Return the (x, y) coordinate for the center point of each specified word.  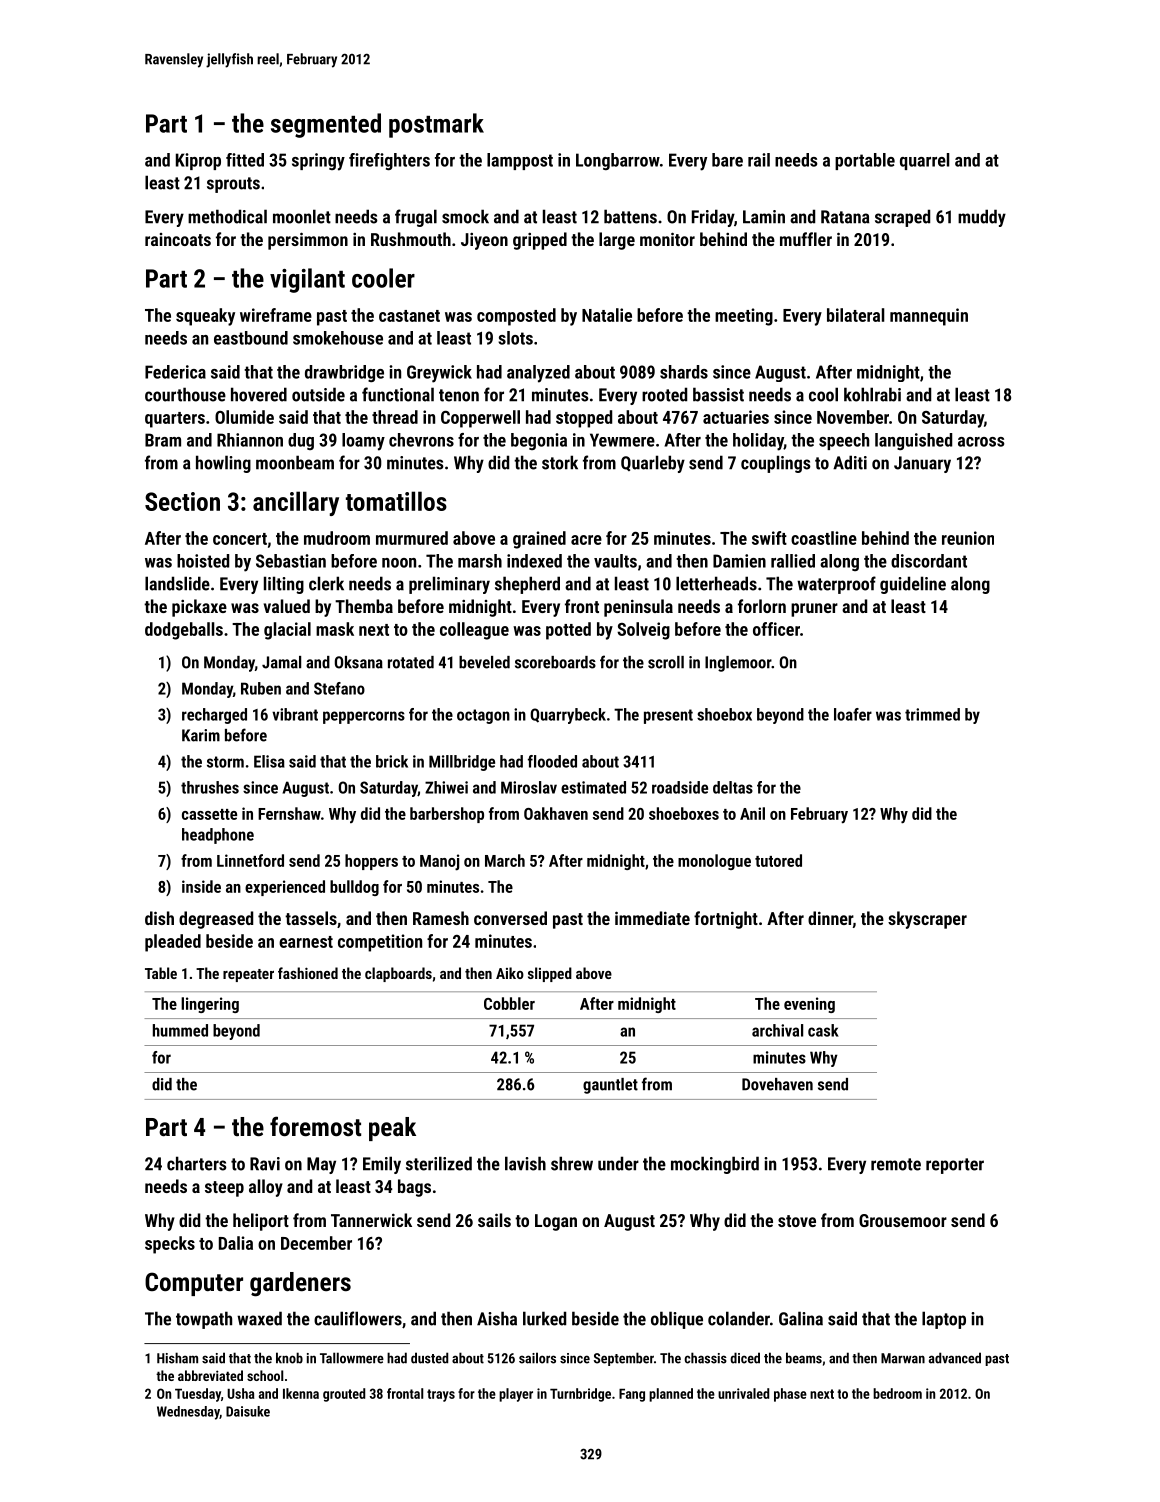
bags (414, 1188)
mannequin (929, 317)
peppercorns (364, 717)
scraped (902, 218)
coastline (824, 538)
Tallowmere (352, 1358)
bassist (718, 394)
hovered (259, 394)
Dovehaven (777, 1084)
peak (392, 1129)
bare (727, 160)
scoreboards (555, 662)
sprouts (233, 185)
